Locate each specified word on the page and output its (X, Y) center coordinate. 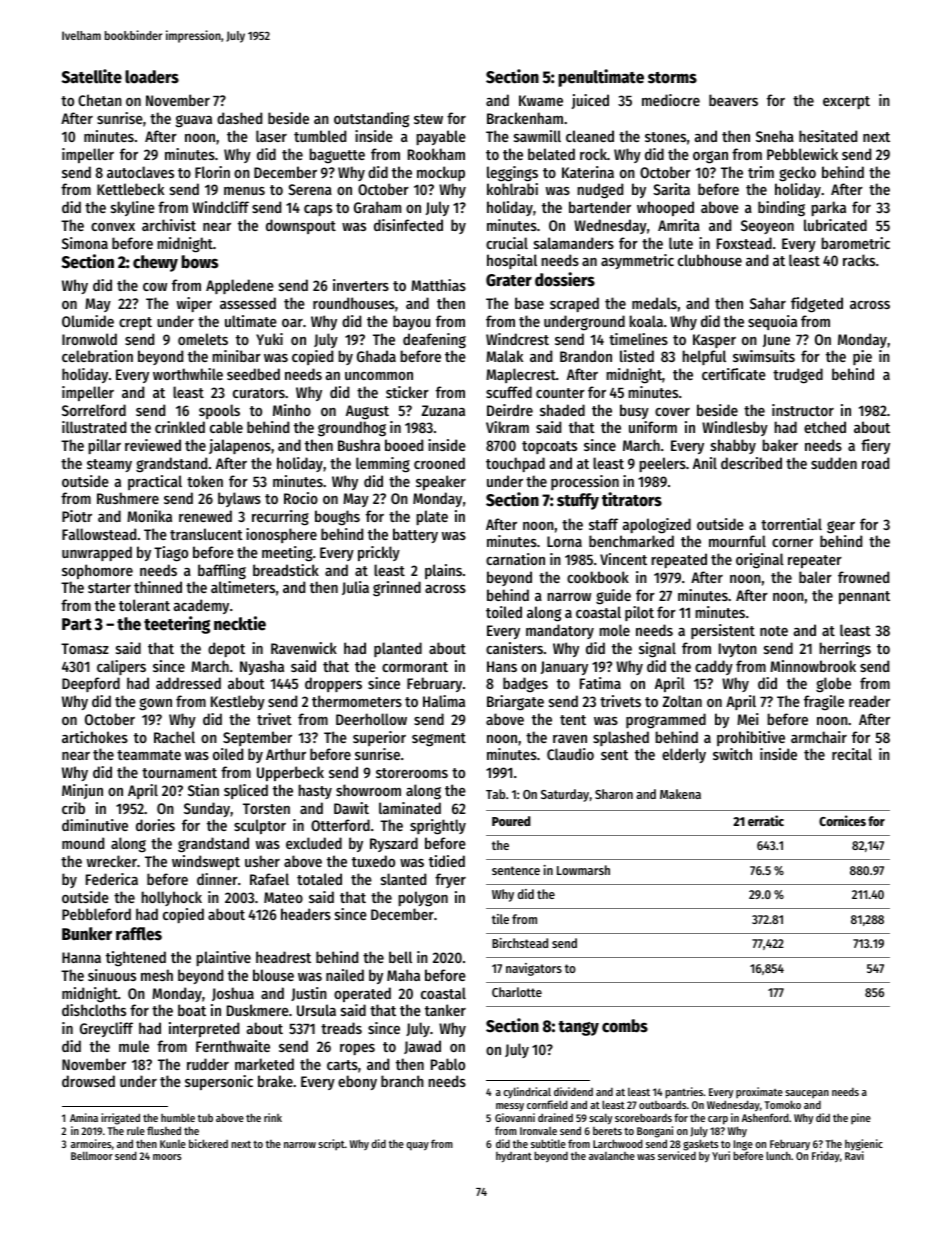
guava (194, 121)
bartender (600, 207)
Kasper (714, 341)
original (760, 561)
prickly (379, 553)
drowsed (88, 1081)
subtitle (548, 1143)
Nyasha (262, 667)
